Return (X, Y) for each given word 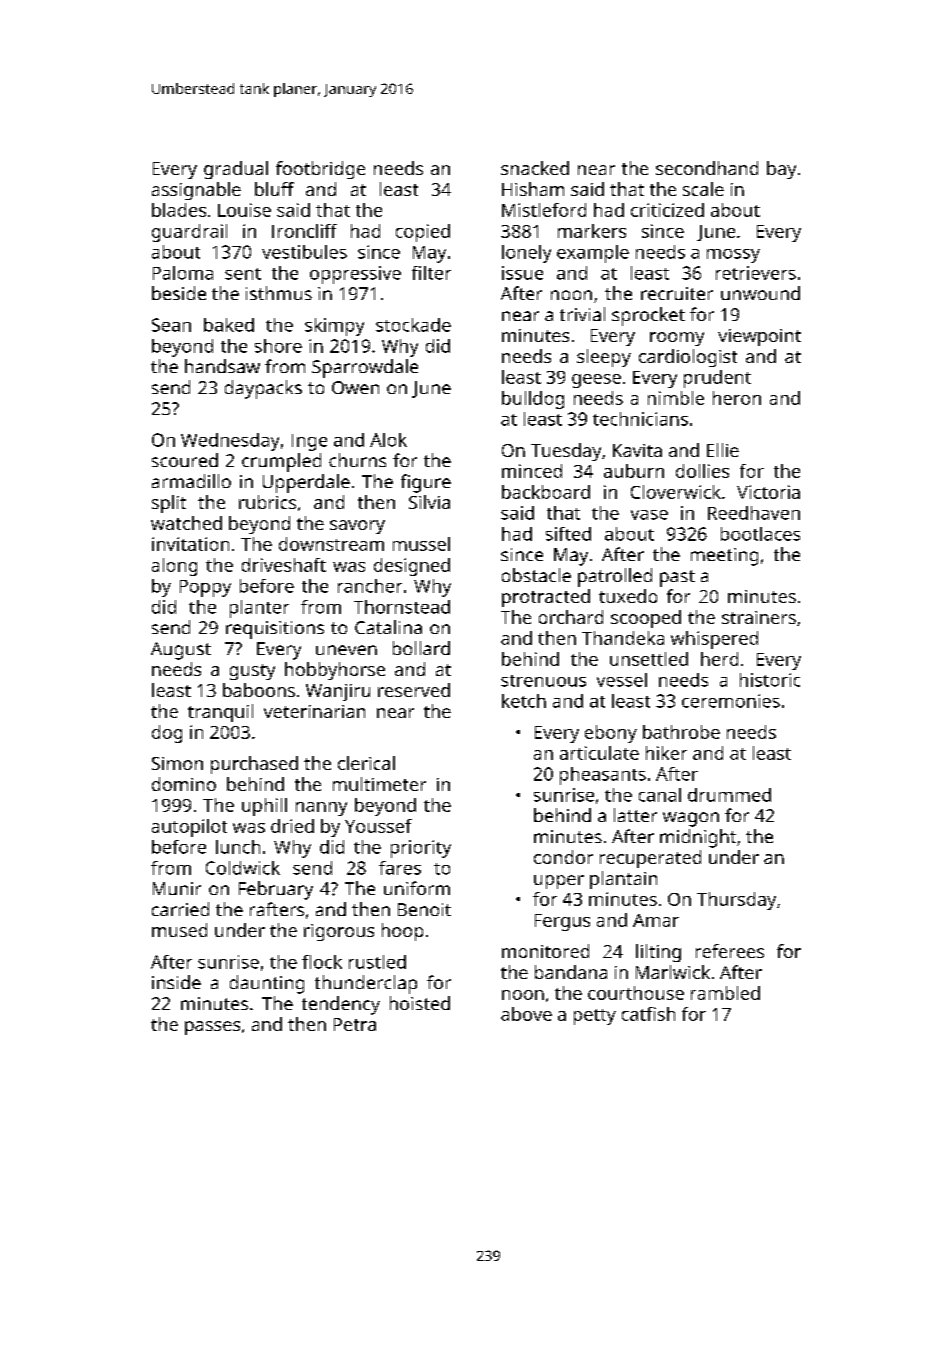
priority (421, 849)
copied (423, 233)
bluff (274, 189)
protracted (546, 598)
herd (719, 659)
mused (179, 930)
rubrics (267, 502)
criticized (667, 210)
